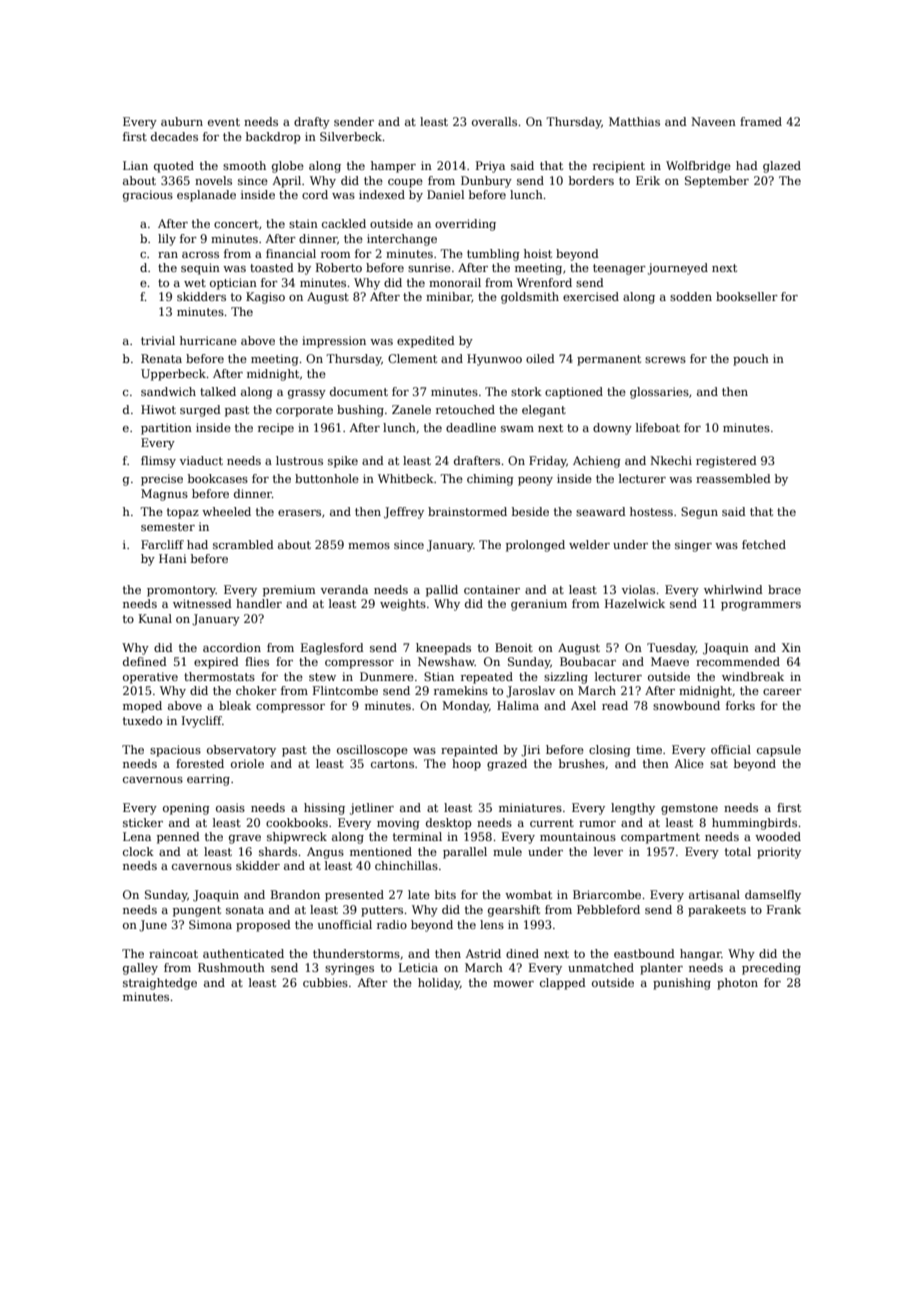  I want to click on pallid, so click(442, 591).
